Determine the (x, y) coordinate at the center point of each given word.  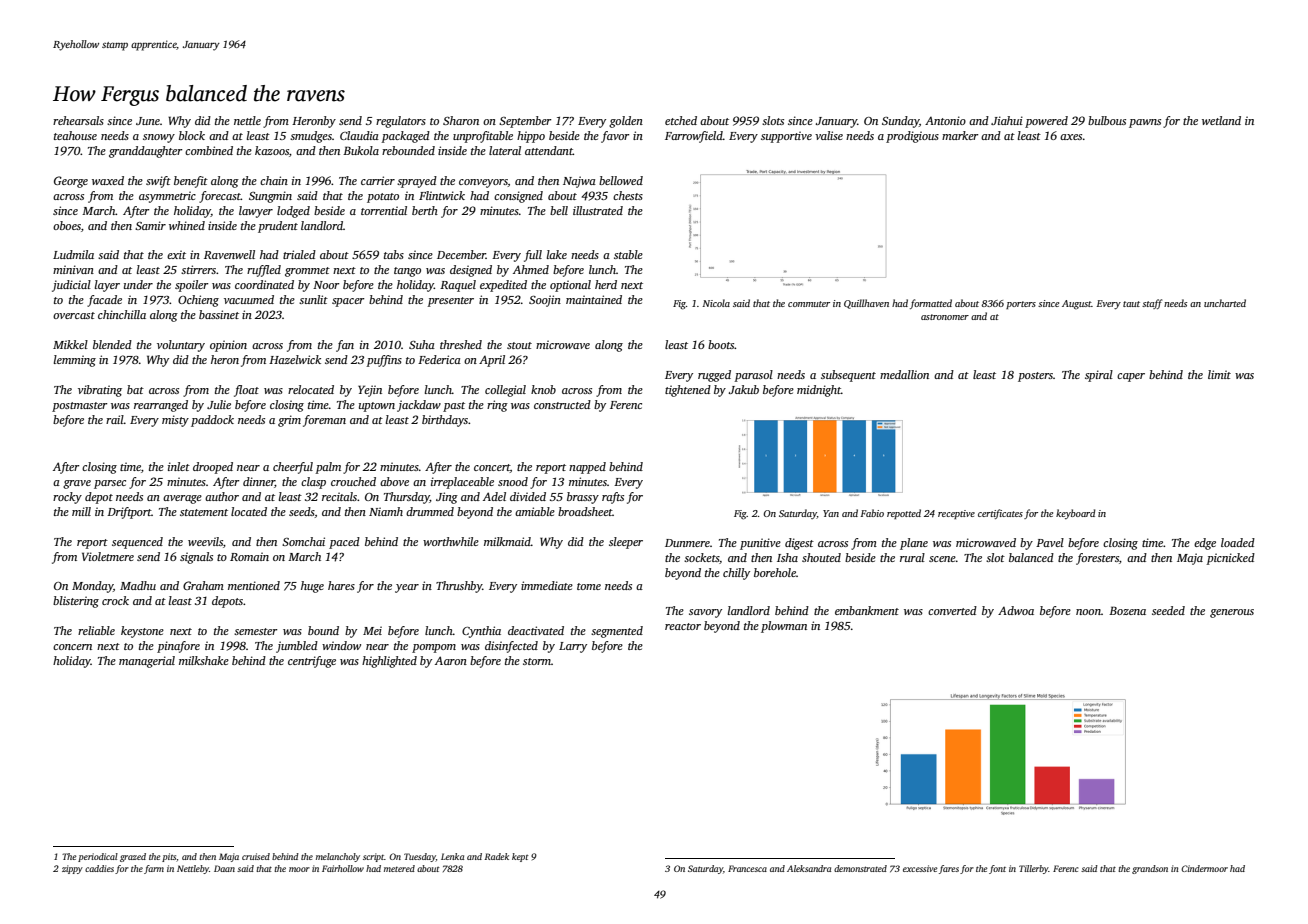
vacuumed (249, 299)
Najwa (579, 182)
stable (628, 254)
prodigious (912, 137)
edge (1205, 544)
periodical (98, 857)
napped (587, 468)
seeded (1168, 610)
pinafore (178, 647)
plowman (784, 627)
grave (77, 484)
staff (1152, 304)
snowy (159, 138)
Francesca (747, 868)
